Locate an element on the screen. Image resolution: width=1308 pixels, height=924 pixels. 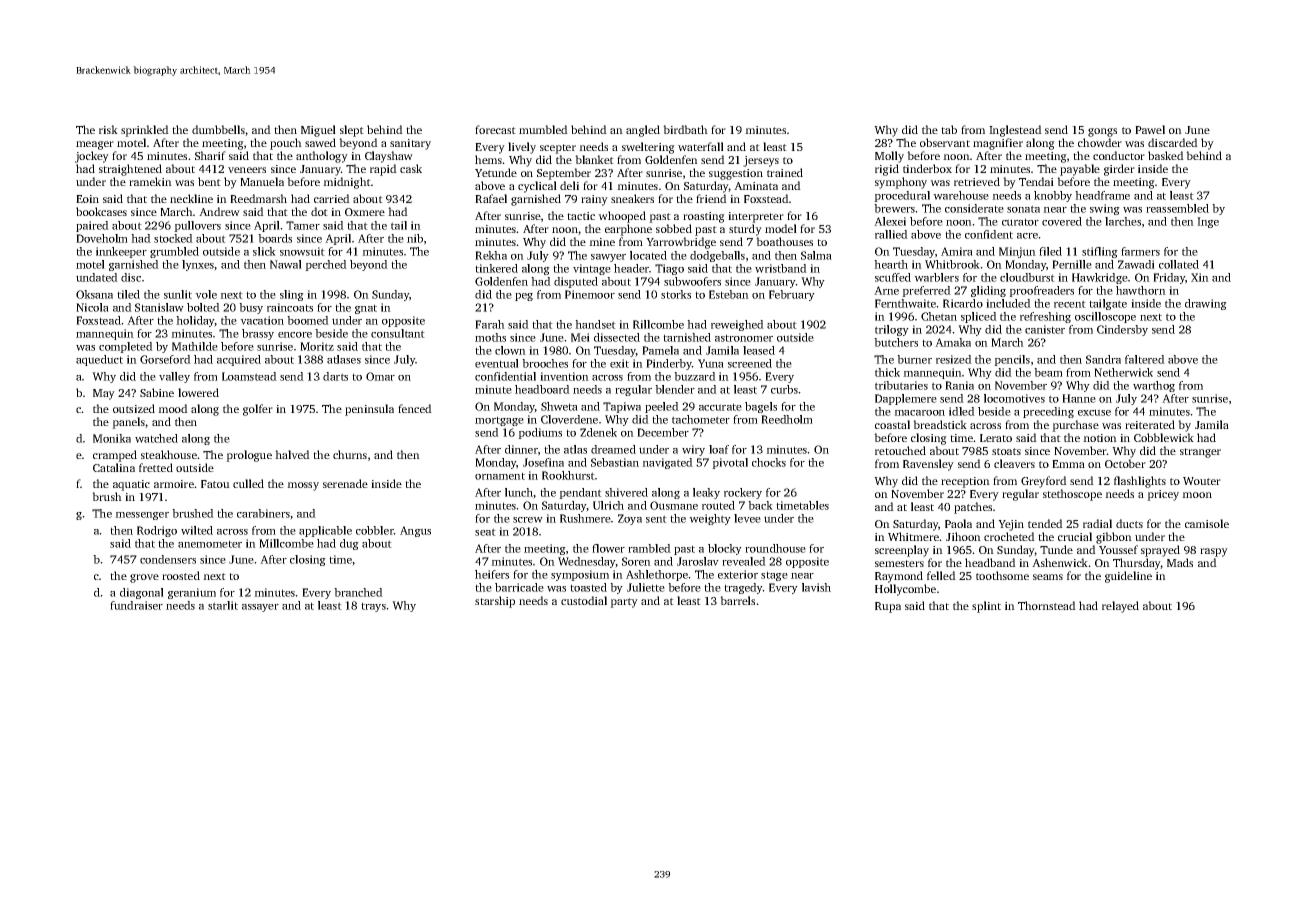
headframe is located at coordinates (1102, 195).
